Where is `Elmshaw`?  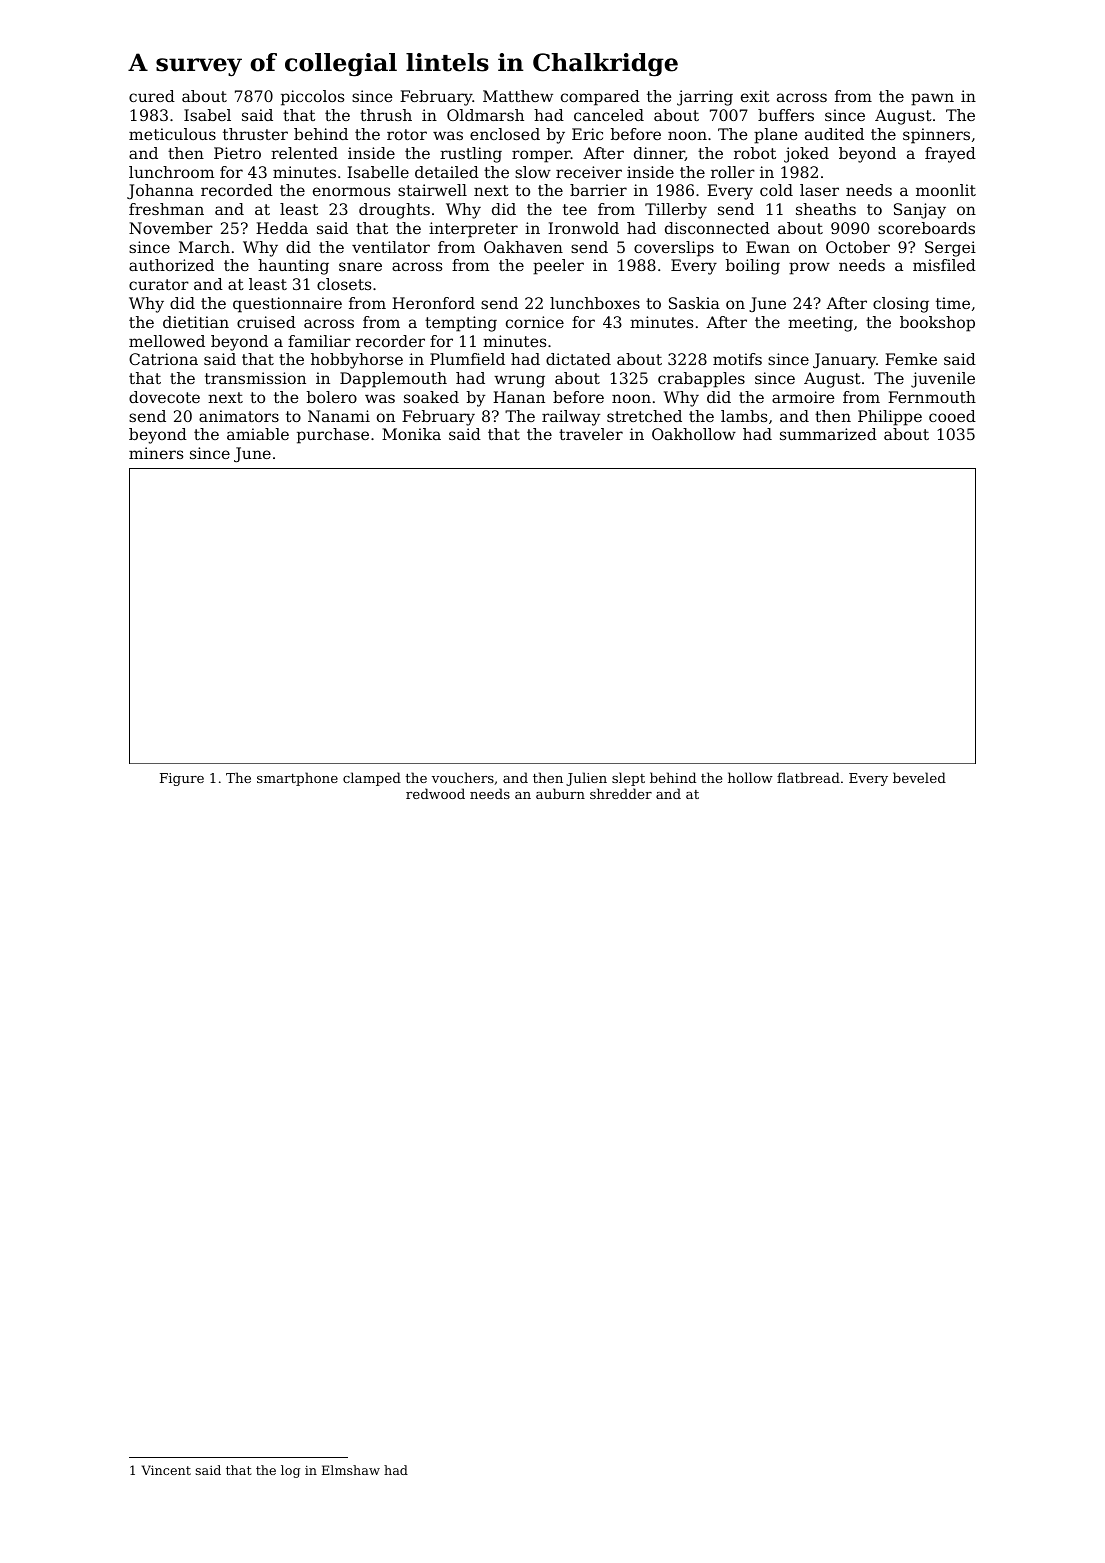
Elmshaw is located at coordinates (351, 1470).
